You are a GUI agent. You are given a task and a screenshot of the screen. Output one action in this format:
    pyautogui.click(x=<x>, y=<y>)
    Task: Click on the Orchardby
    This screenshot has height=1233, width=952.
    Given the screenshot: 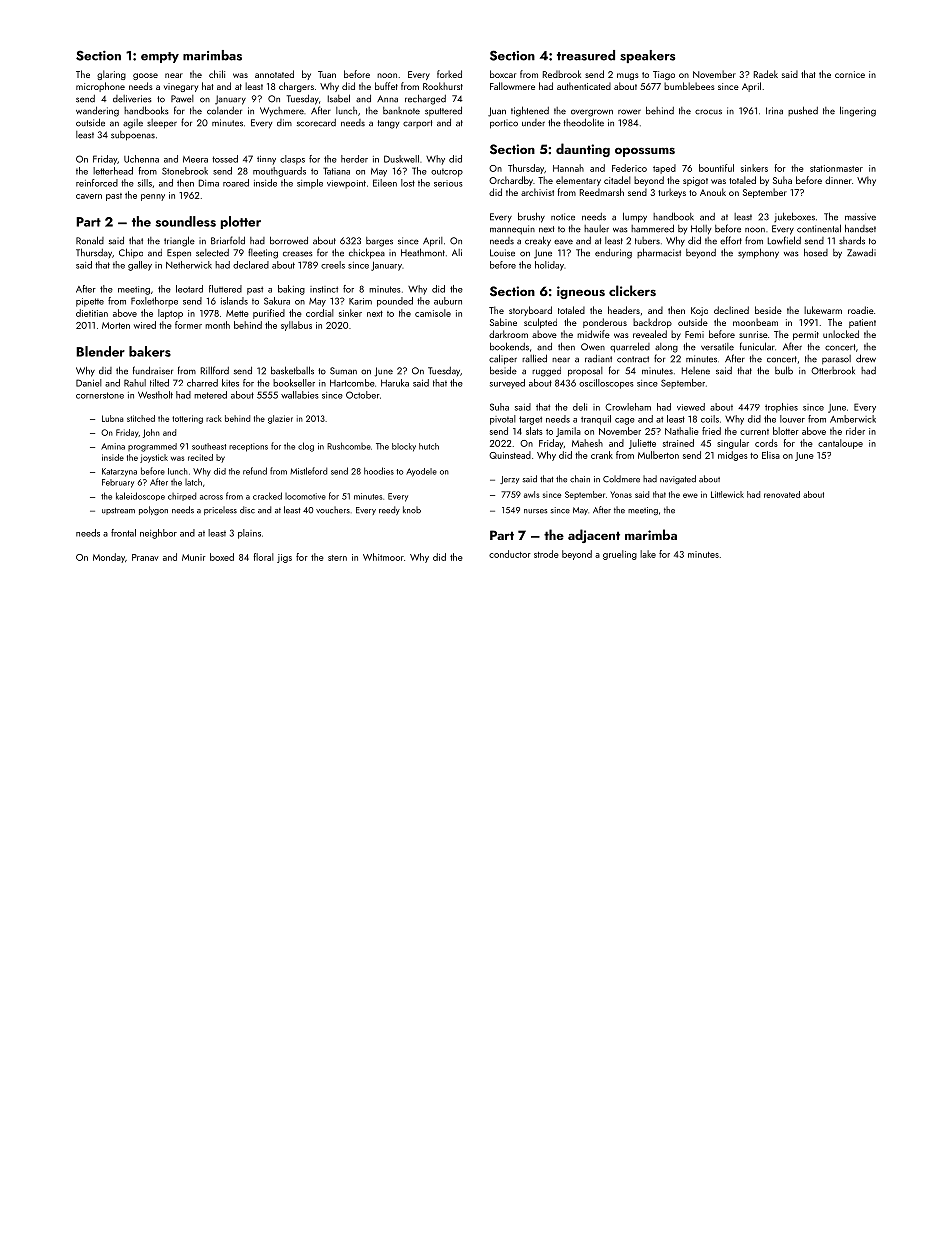 What is the action you would take?
    pyautogui.click(x=511, y=181)
